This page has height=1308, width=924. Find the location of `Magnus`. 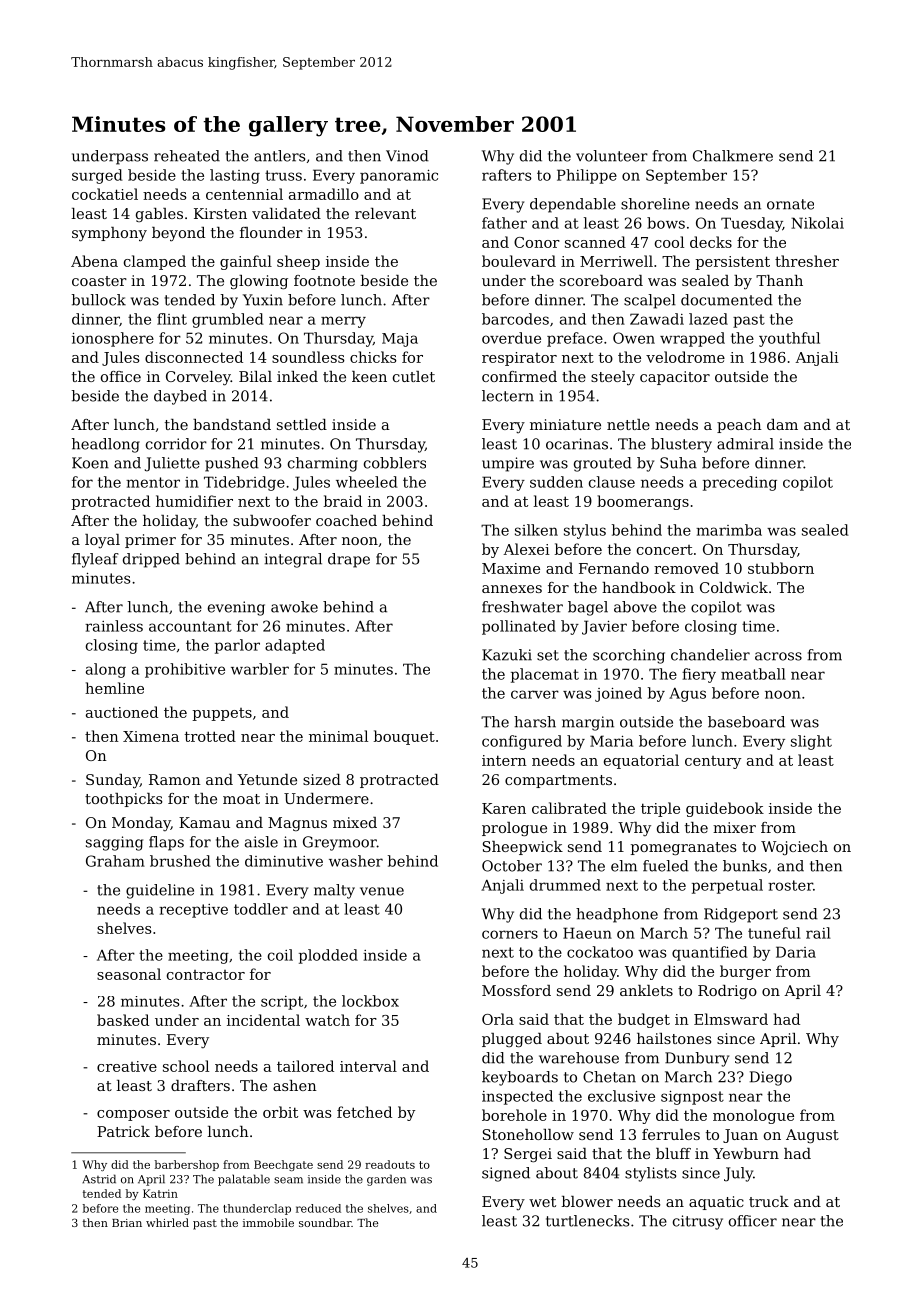

Magnus is located at coordinates (297, 824).
